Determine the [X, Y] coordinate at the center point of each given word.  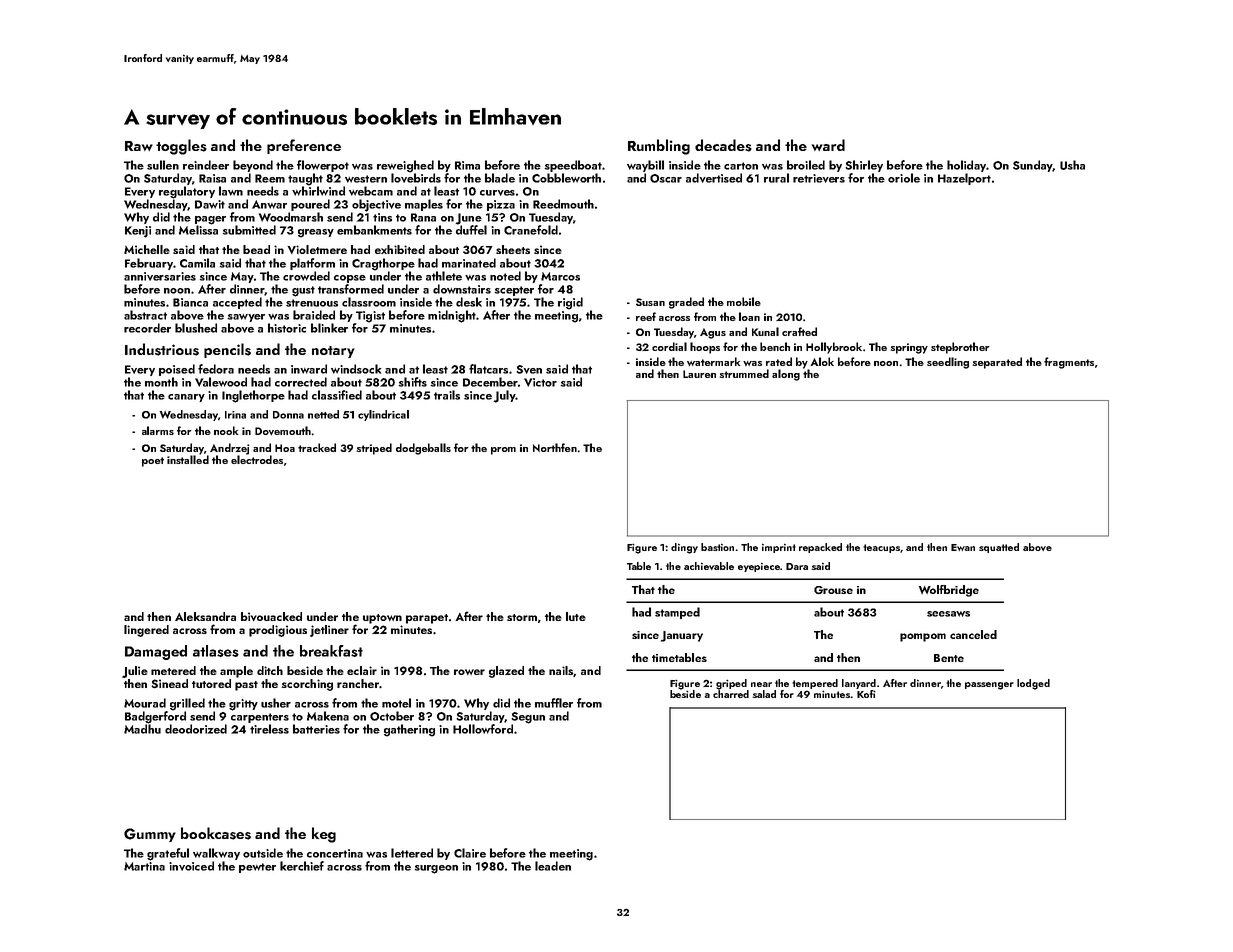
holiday [966, 166]
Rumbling [659, 147]
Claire [470, 853]
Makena [328, 716]
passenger [989, 686]
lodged [1033, 684]
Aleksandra [205, 616]
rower [469, 672]
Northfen [555, 447]
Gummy [150, 835]
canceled [973, 634]
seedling [948, 363]
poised [177, 370]
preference [304, 146]
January [682, 636]
